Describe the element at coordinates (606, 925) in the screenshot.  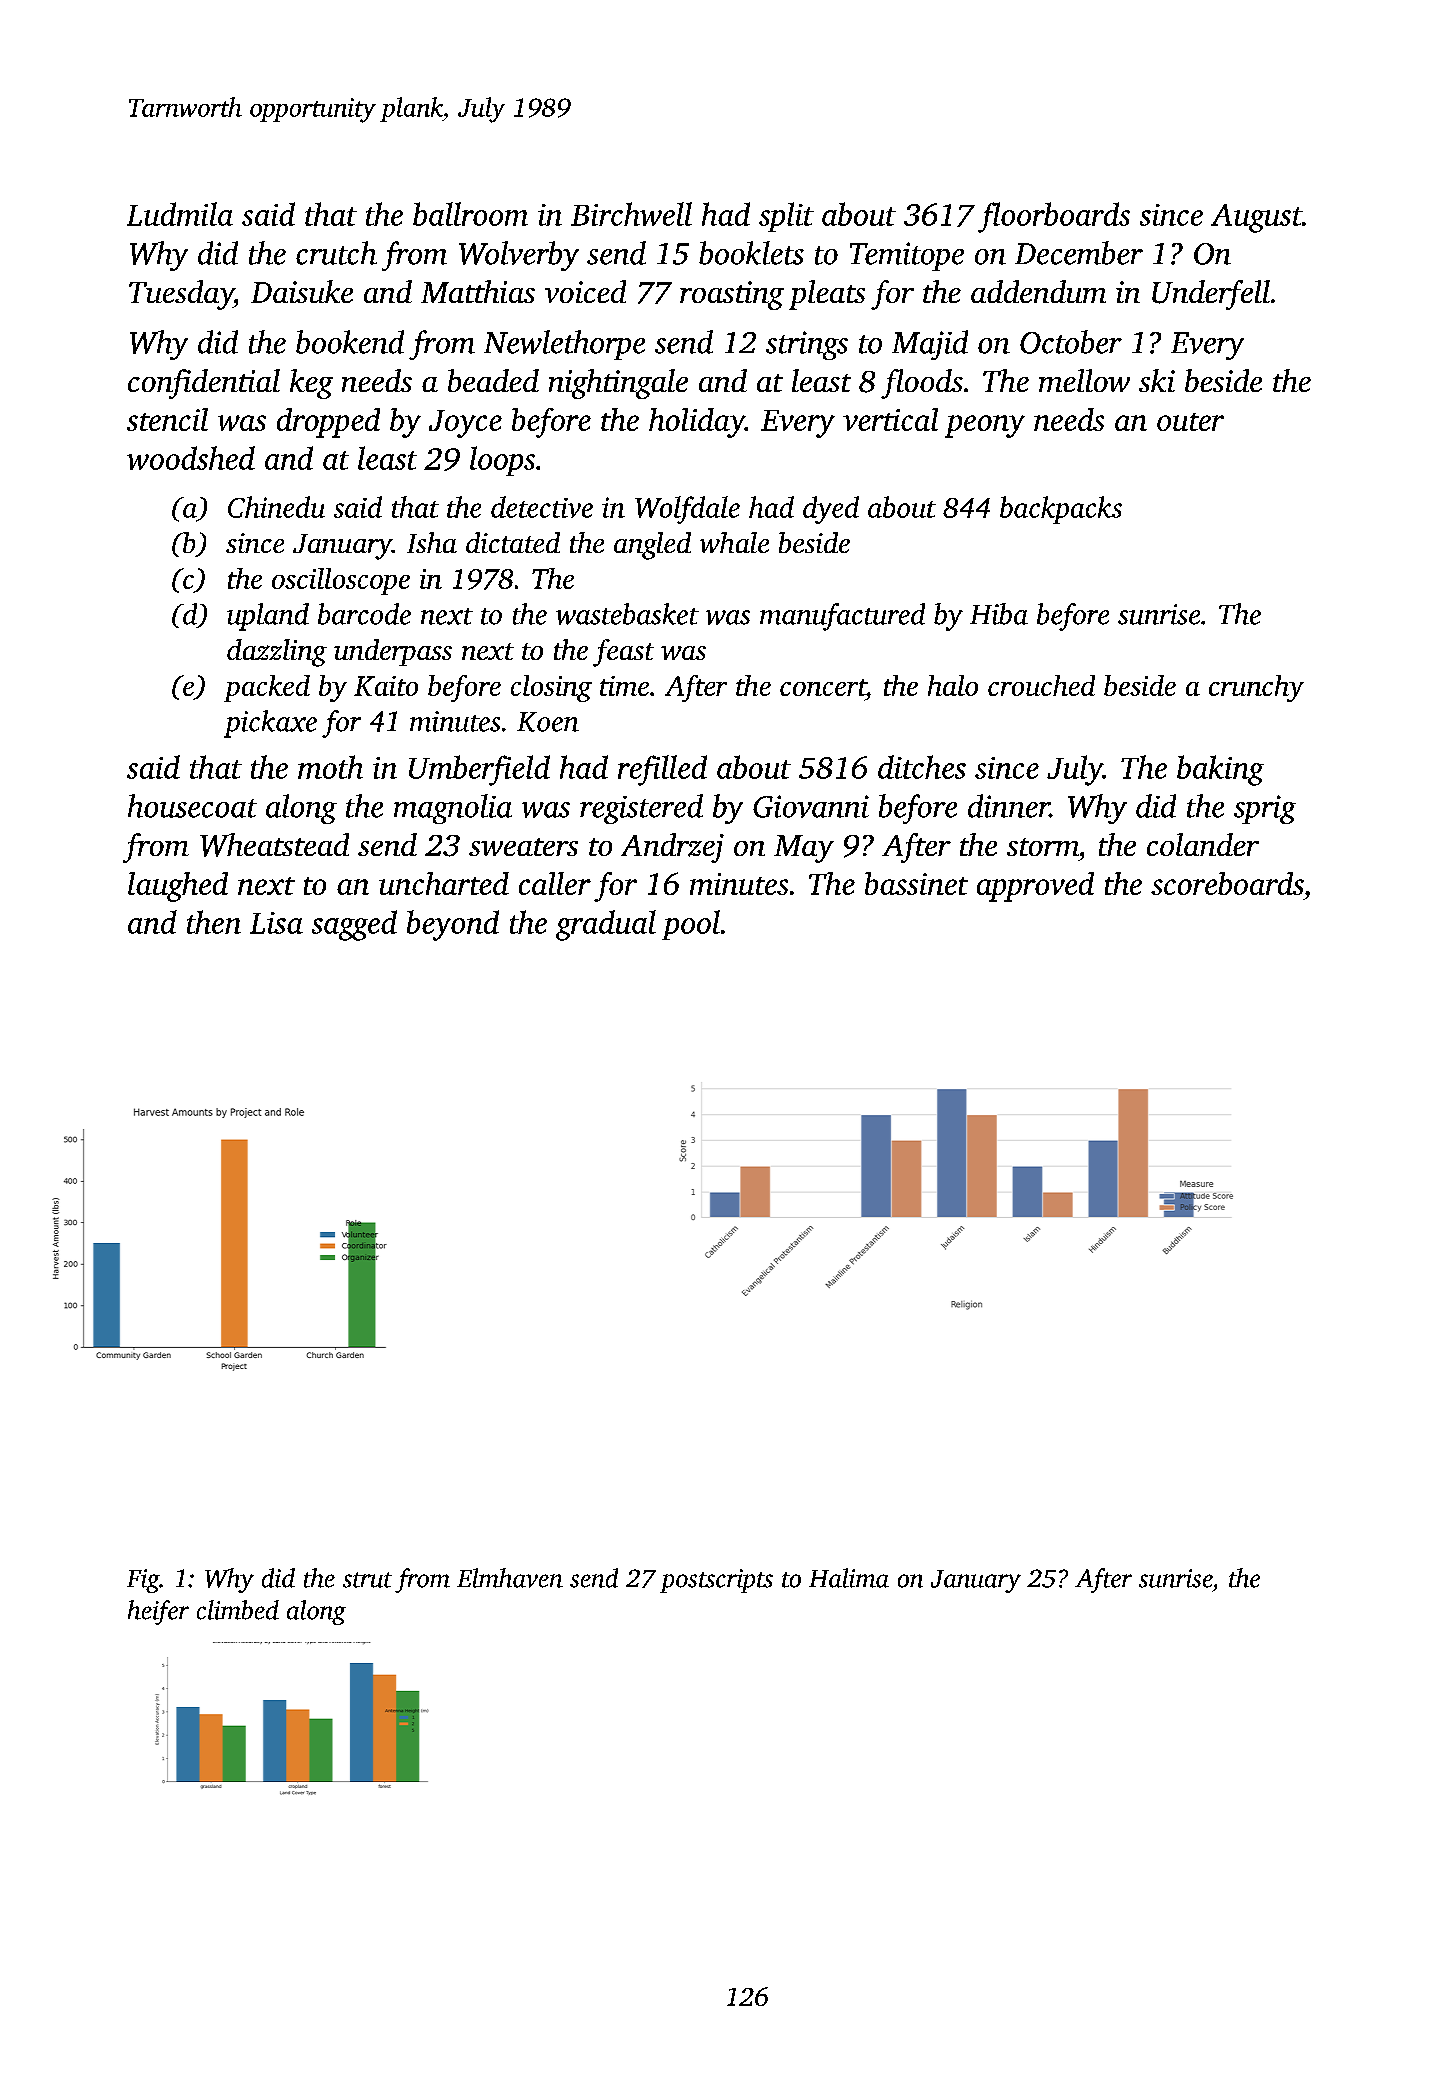
I see `gradual` at that location.
